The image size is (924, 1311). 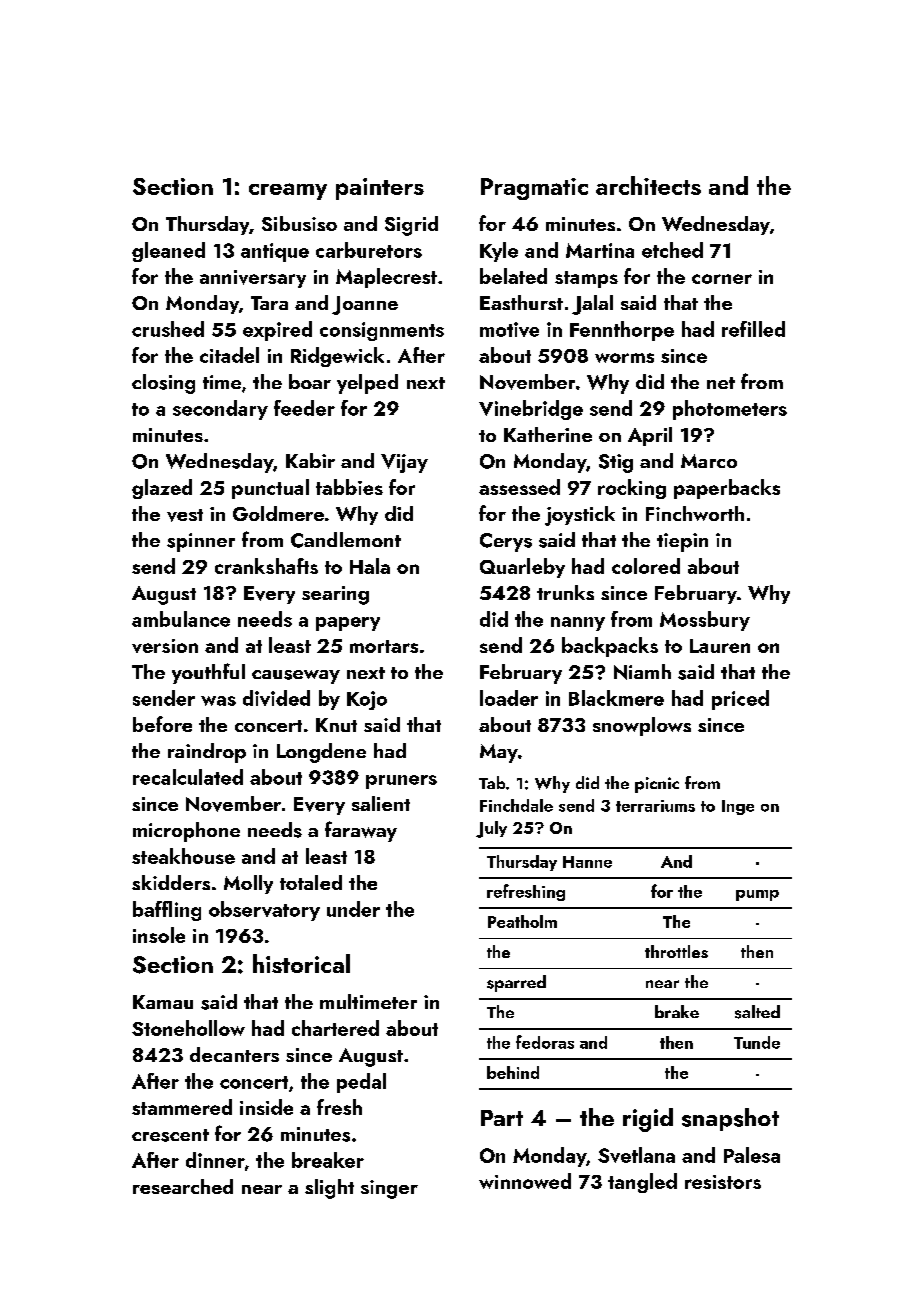 What do you see at coordinates (600, 250) in the screenshot?
I see `Martina` at bounding box center [600, 250].
